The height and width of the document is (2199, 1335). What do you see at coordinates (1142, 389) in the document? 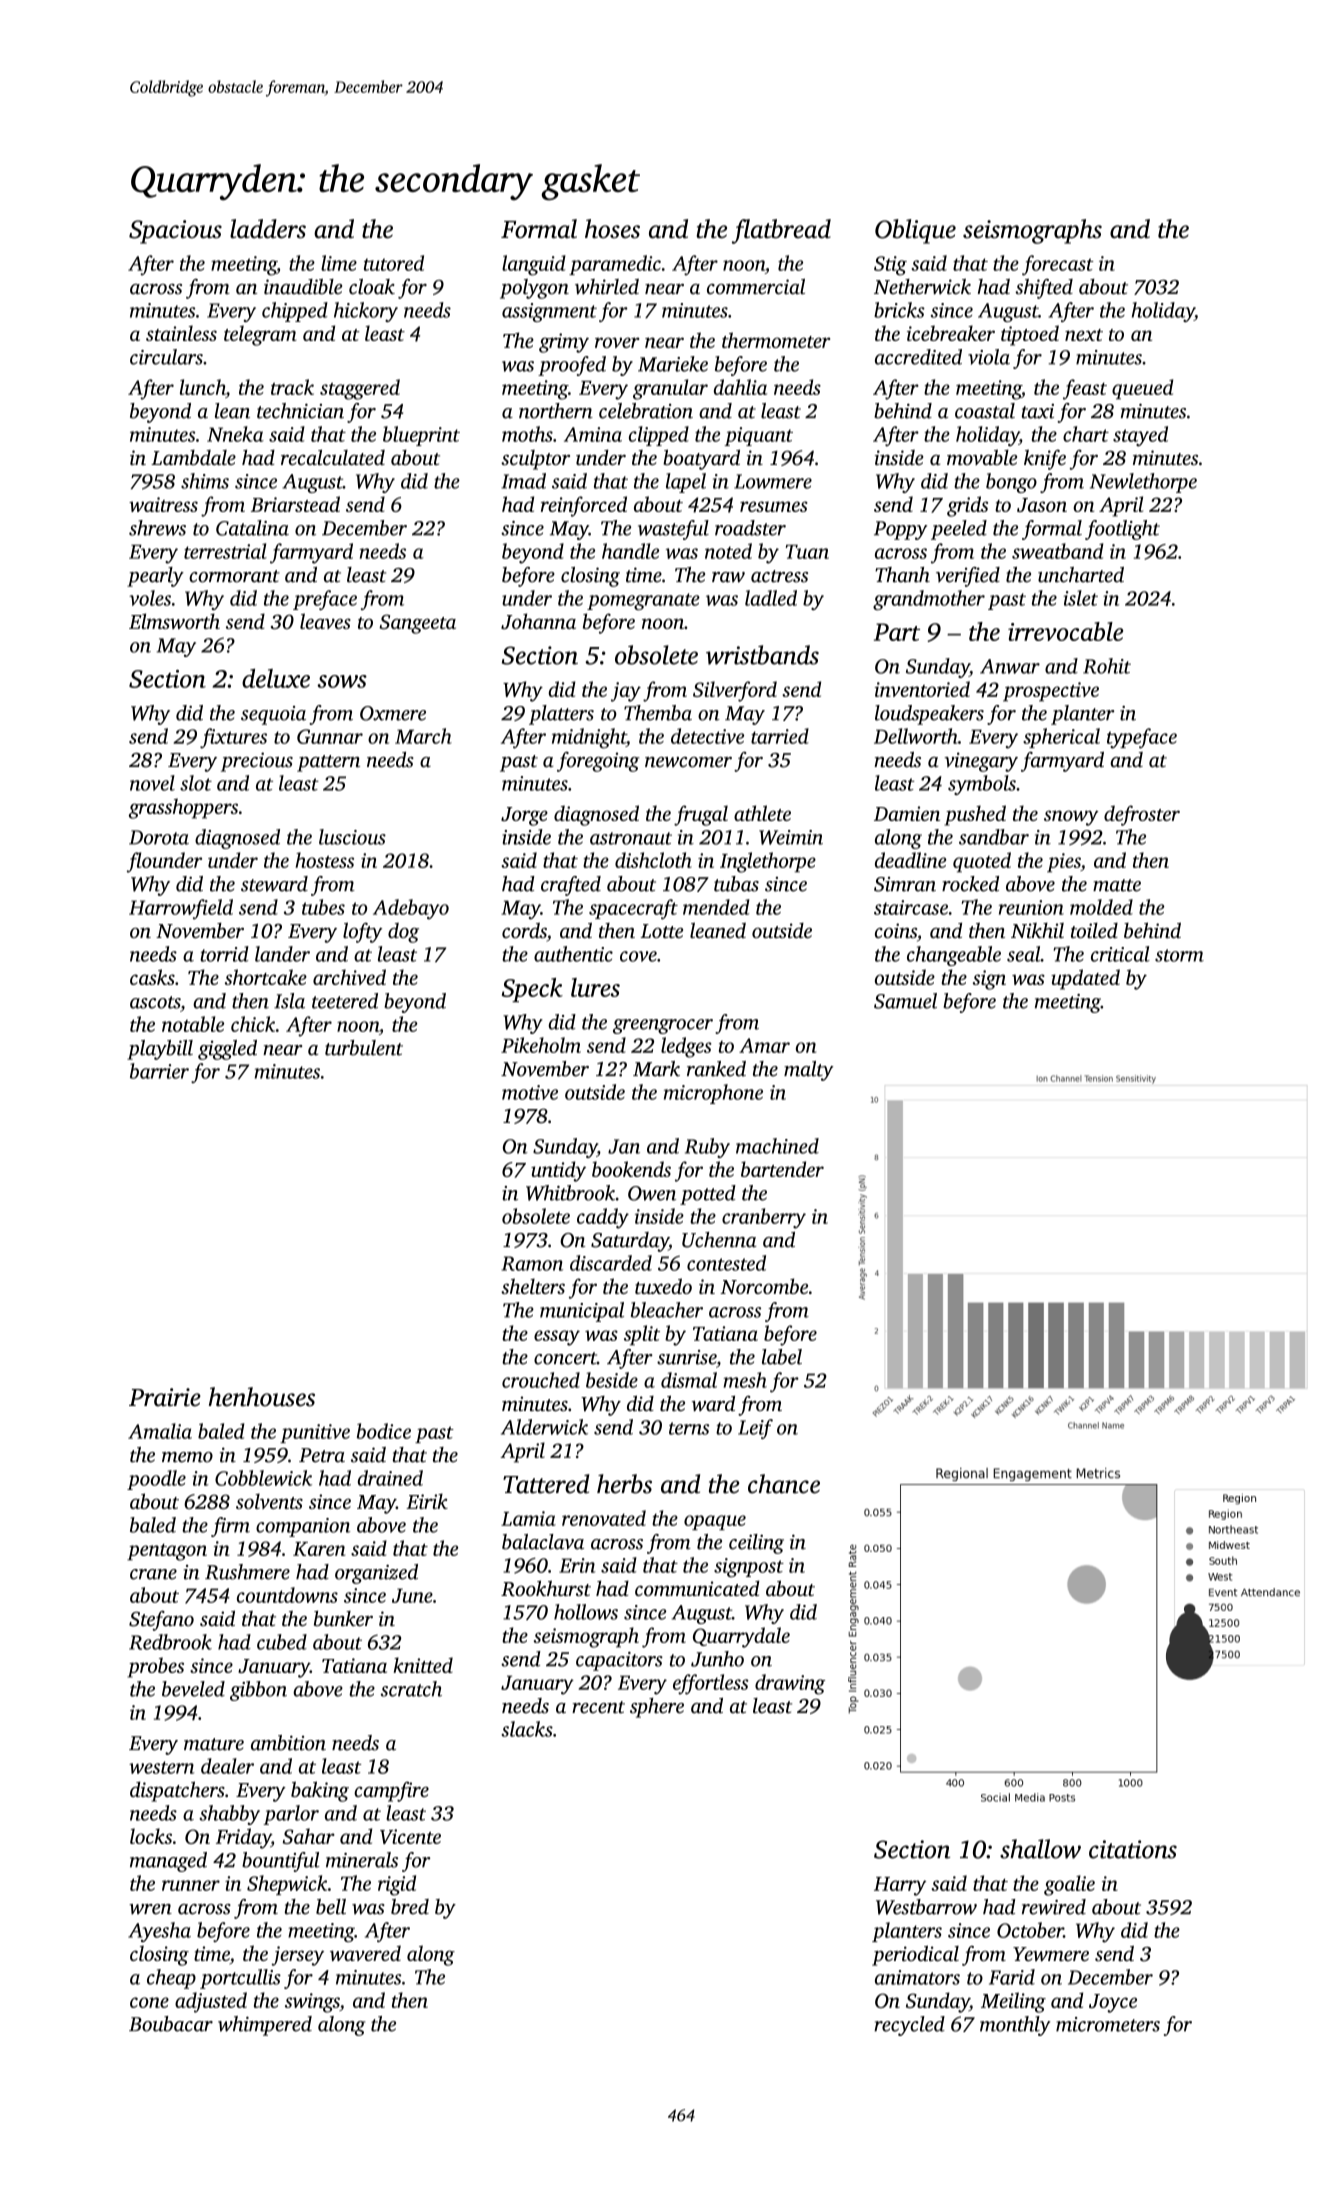
I see `queued` at bounding box center [1142, 389].
